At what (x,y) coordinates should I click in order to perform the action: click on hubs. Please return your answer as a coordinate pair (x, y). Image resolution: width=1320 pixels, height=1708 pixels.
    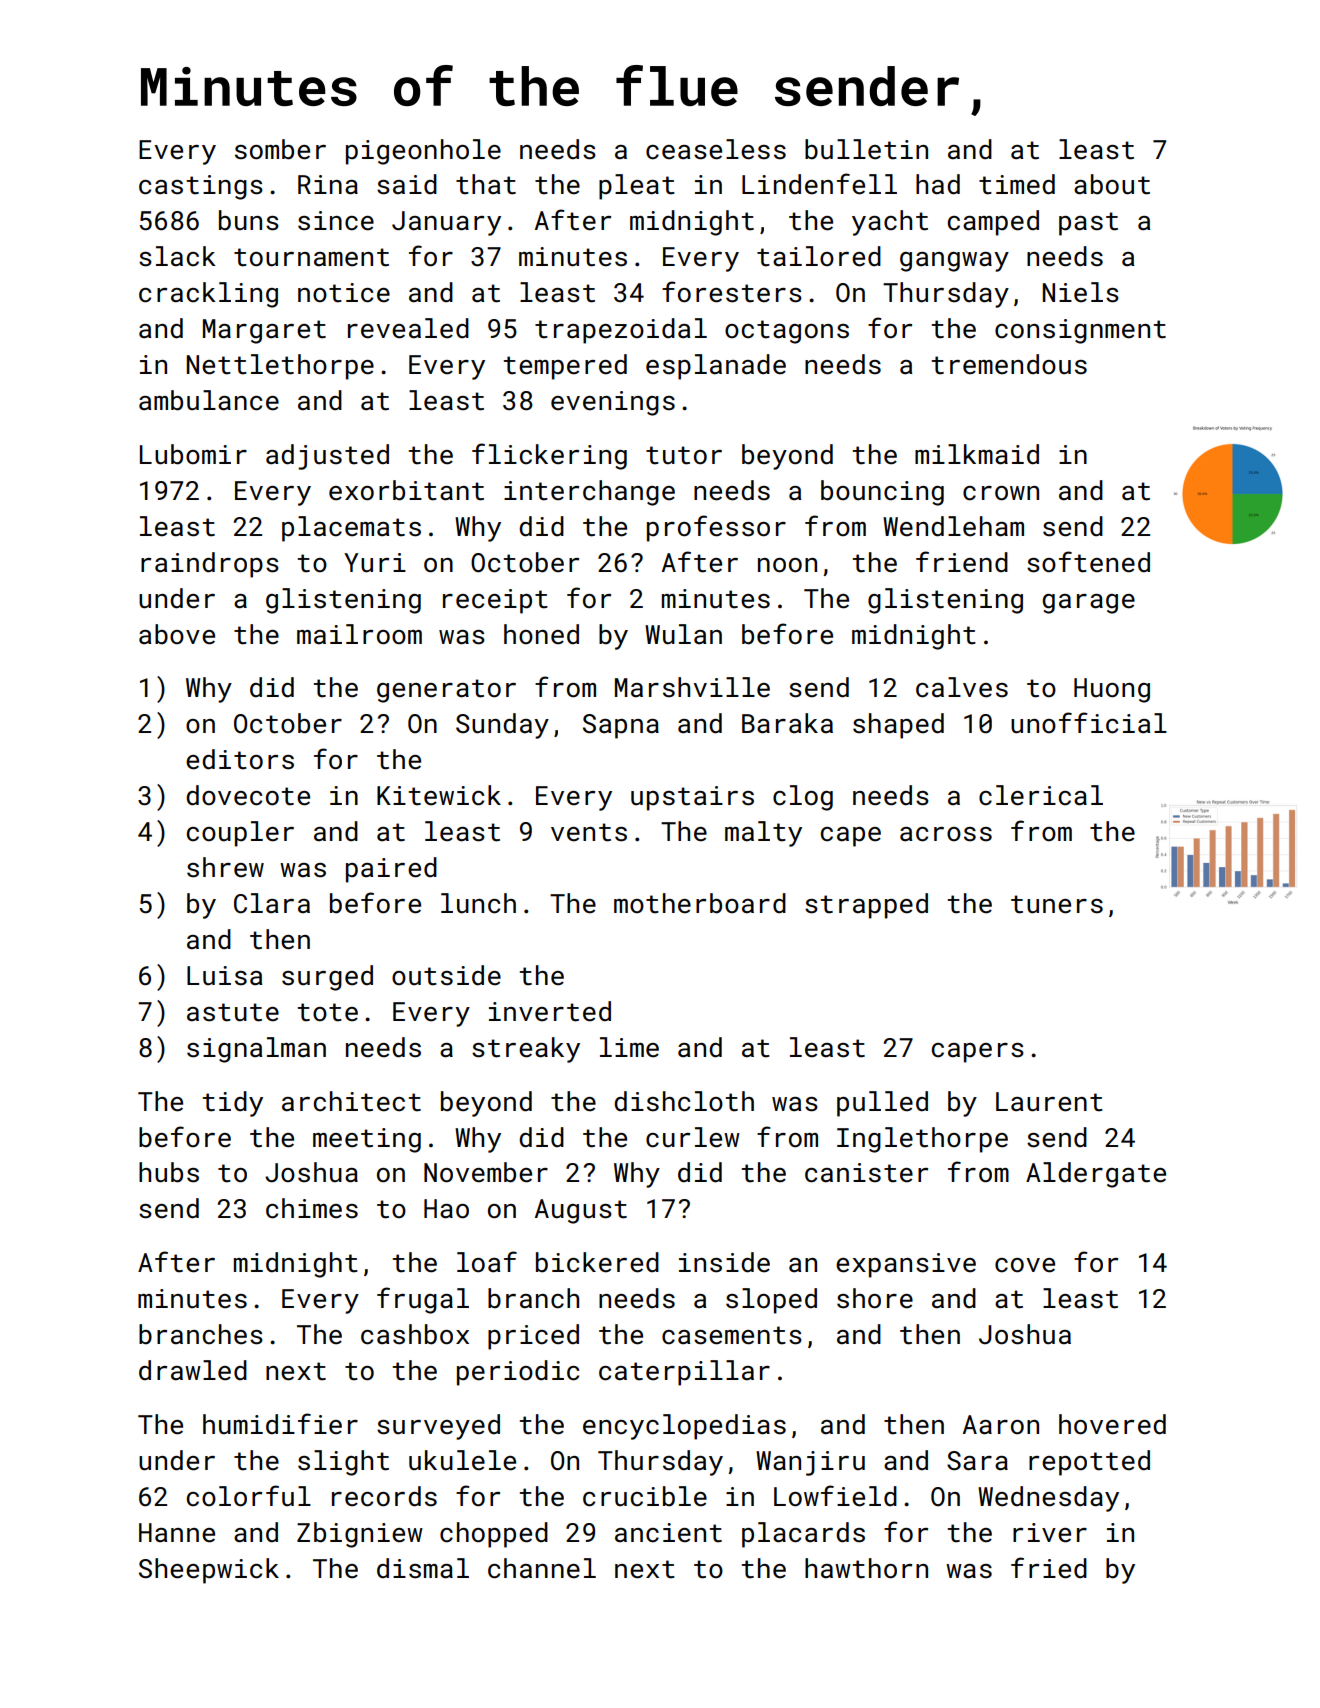
    Looking at the image, I should click on (169, 1172).
